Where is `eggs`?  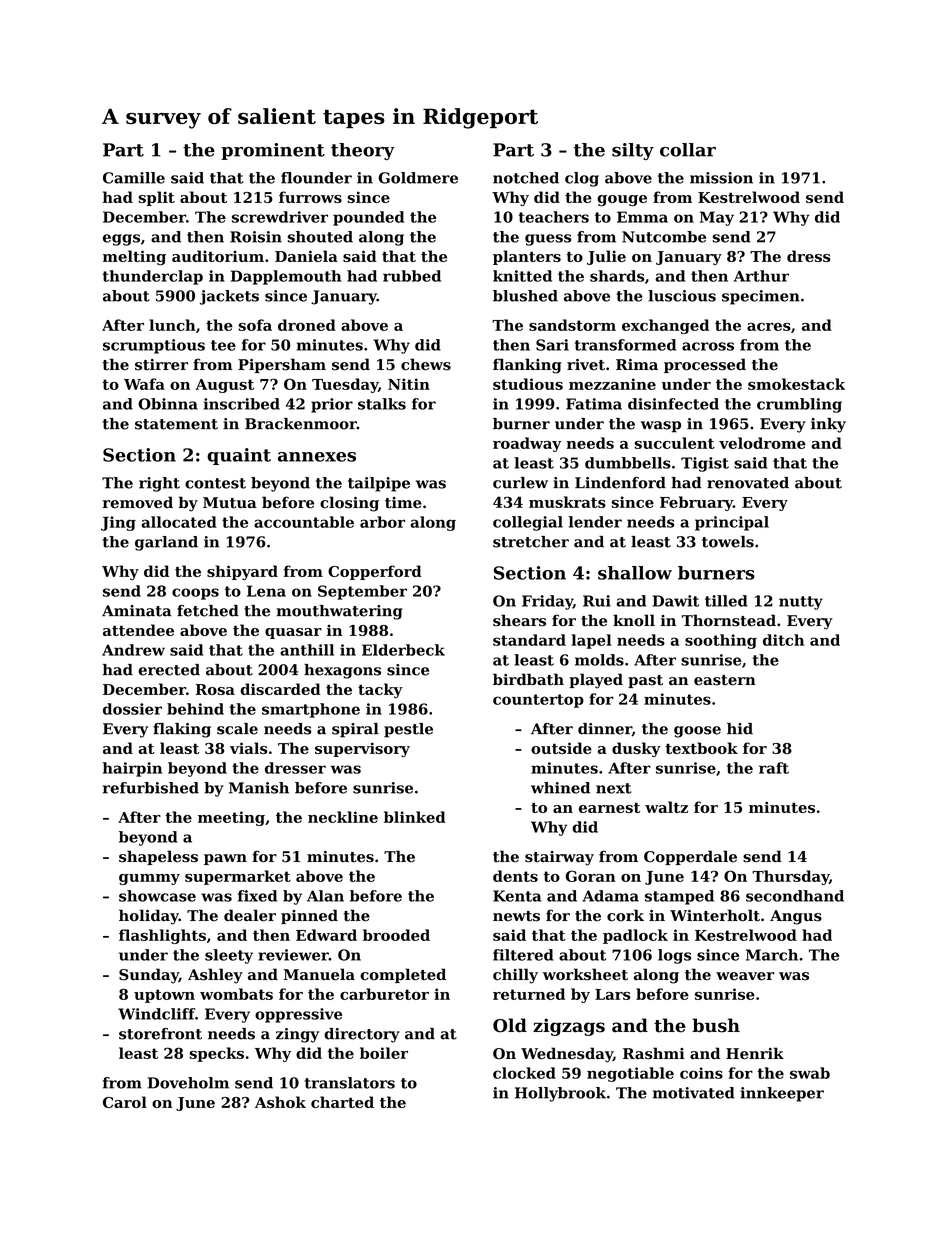
eggs is located at coordinates (121, 240).
